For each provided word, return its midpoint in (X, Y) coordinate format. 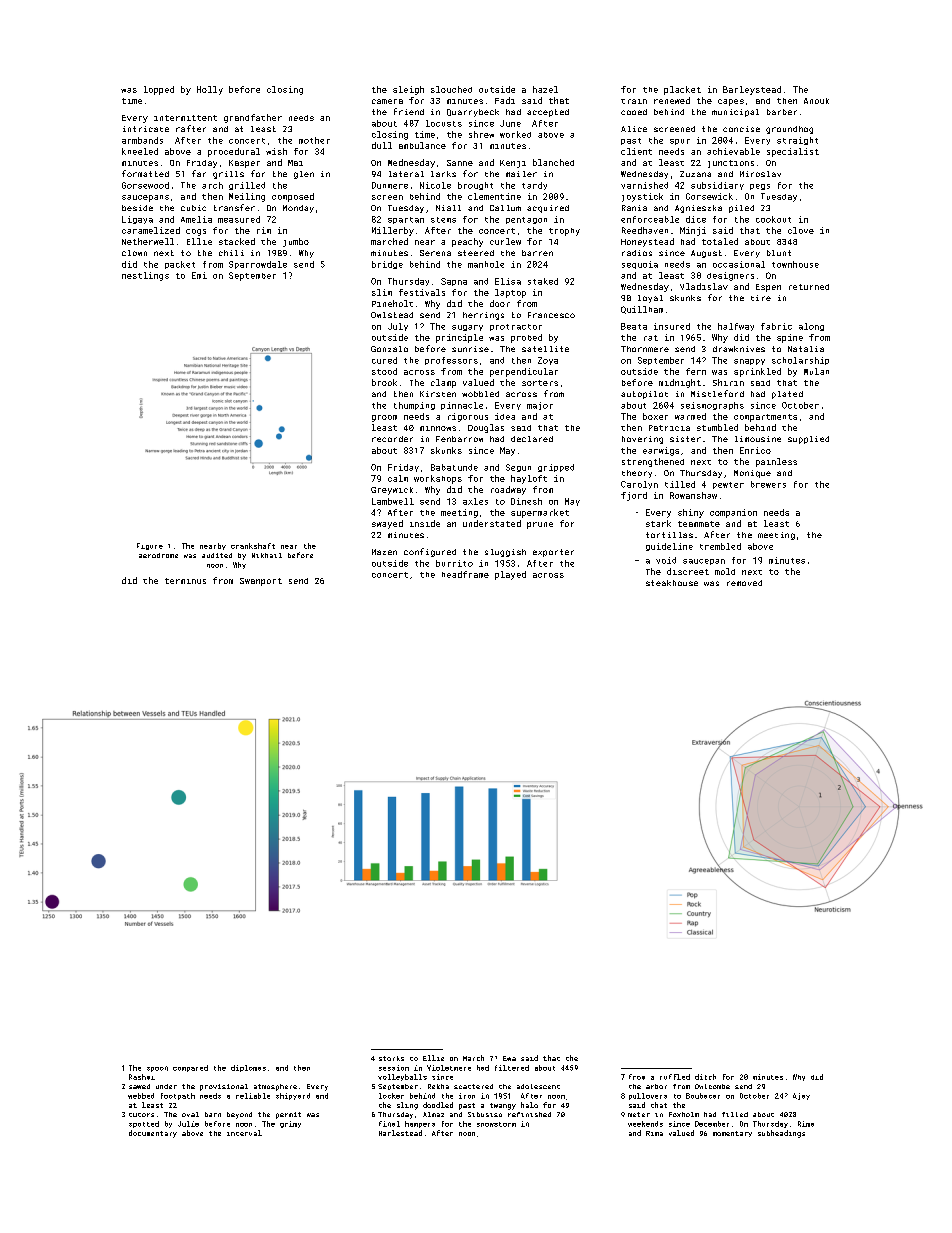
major (540, 406)
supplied (808, 440)
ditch (705, 1077)
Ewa (509, 1058)
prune (540, 525)
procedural (234, 152)
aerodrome (158, 555)
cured (384, 360)
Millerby (393, 231)
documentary (153, 1134)
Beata (634, 326)
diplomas (248, 1068)
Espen (768, 288)
